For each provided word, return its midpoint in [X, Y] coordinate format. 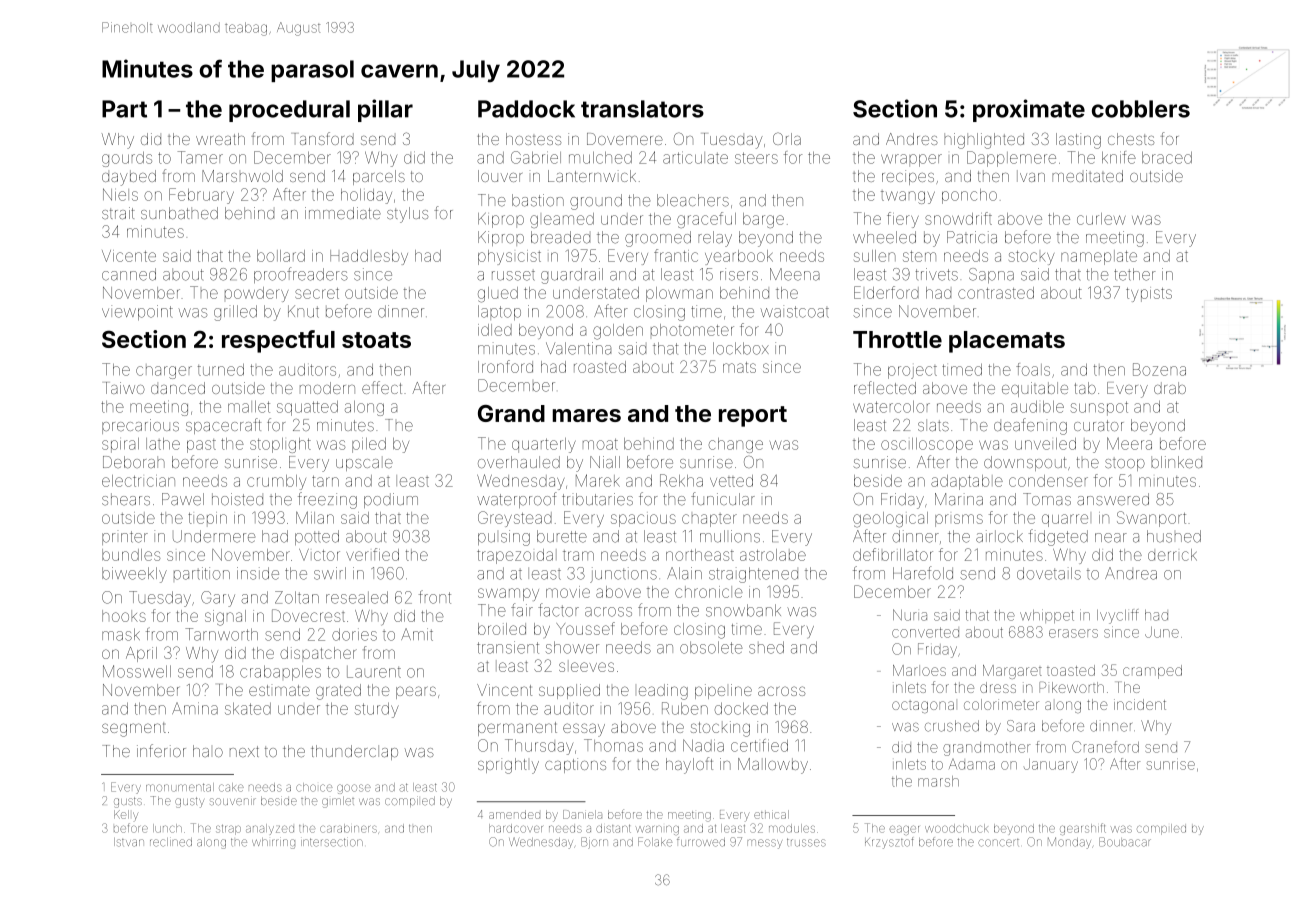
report [753, 416]
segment [134, 729]
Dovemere [625, 139]
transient [508, 647]
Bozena [1159, 369]
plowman [679, 294]
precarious [140, 426]
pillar [385, 110]
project [912, 372]
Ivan [1031, 176]
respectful [278, 341]
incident [1140, 704]
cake [231, 787]
